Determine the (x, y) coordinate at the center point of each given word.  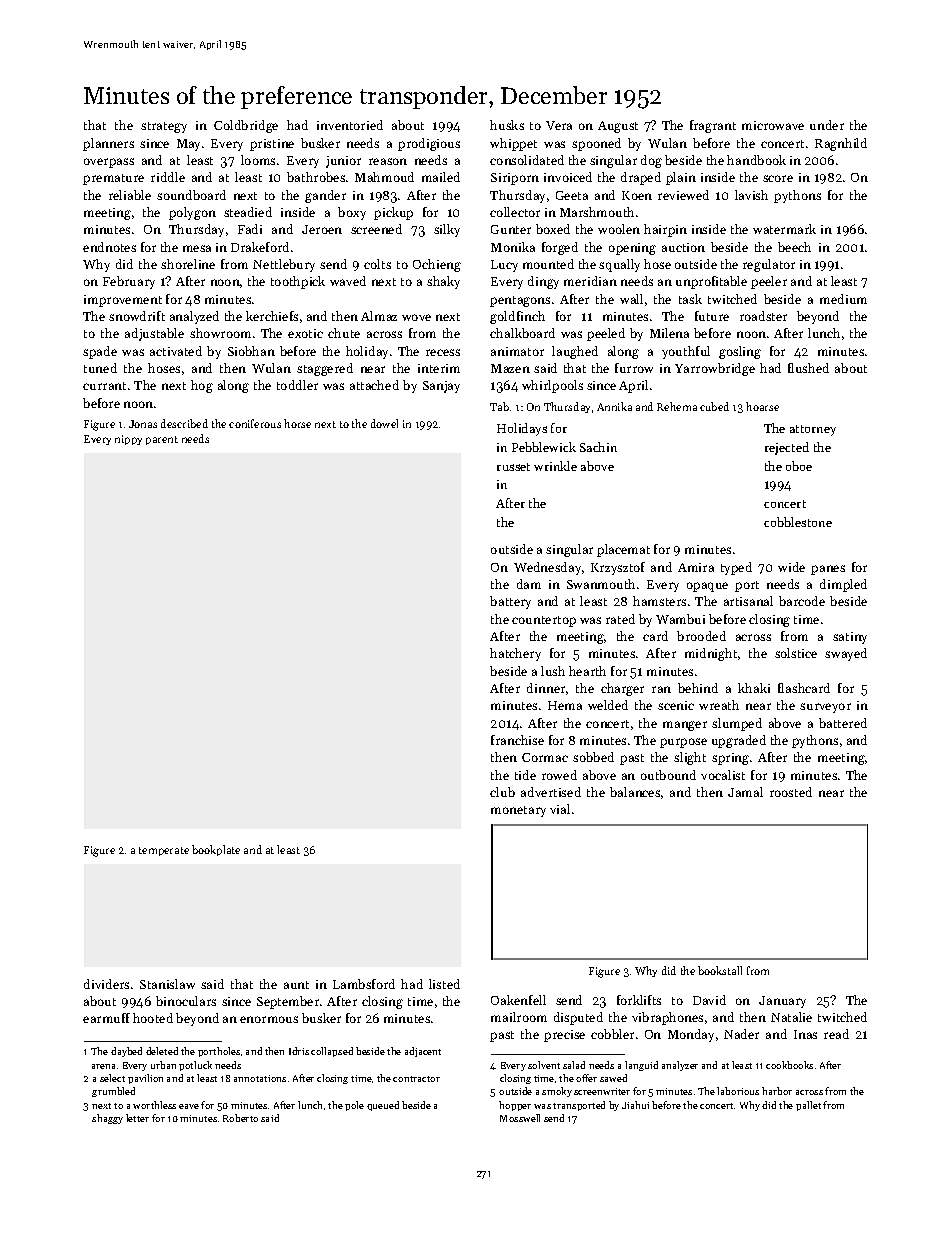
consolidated (527, 160)
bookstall (720, 970)
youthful (686, 352)
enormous (269, 1019)
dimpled (843, 585)
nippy (128, 440)
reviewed (683, 195)
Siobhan (251, 351)
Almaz (379, 316)
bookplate (216, 850)
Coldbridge (246, 126)
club (502, 792)
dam (529, 584)
